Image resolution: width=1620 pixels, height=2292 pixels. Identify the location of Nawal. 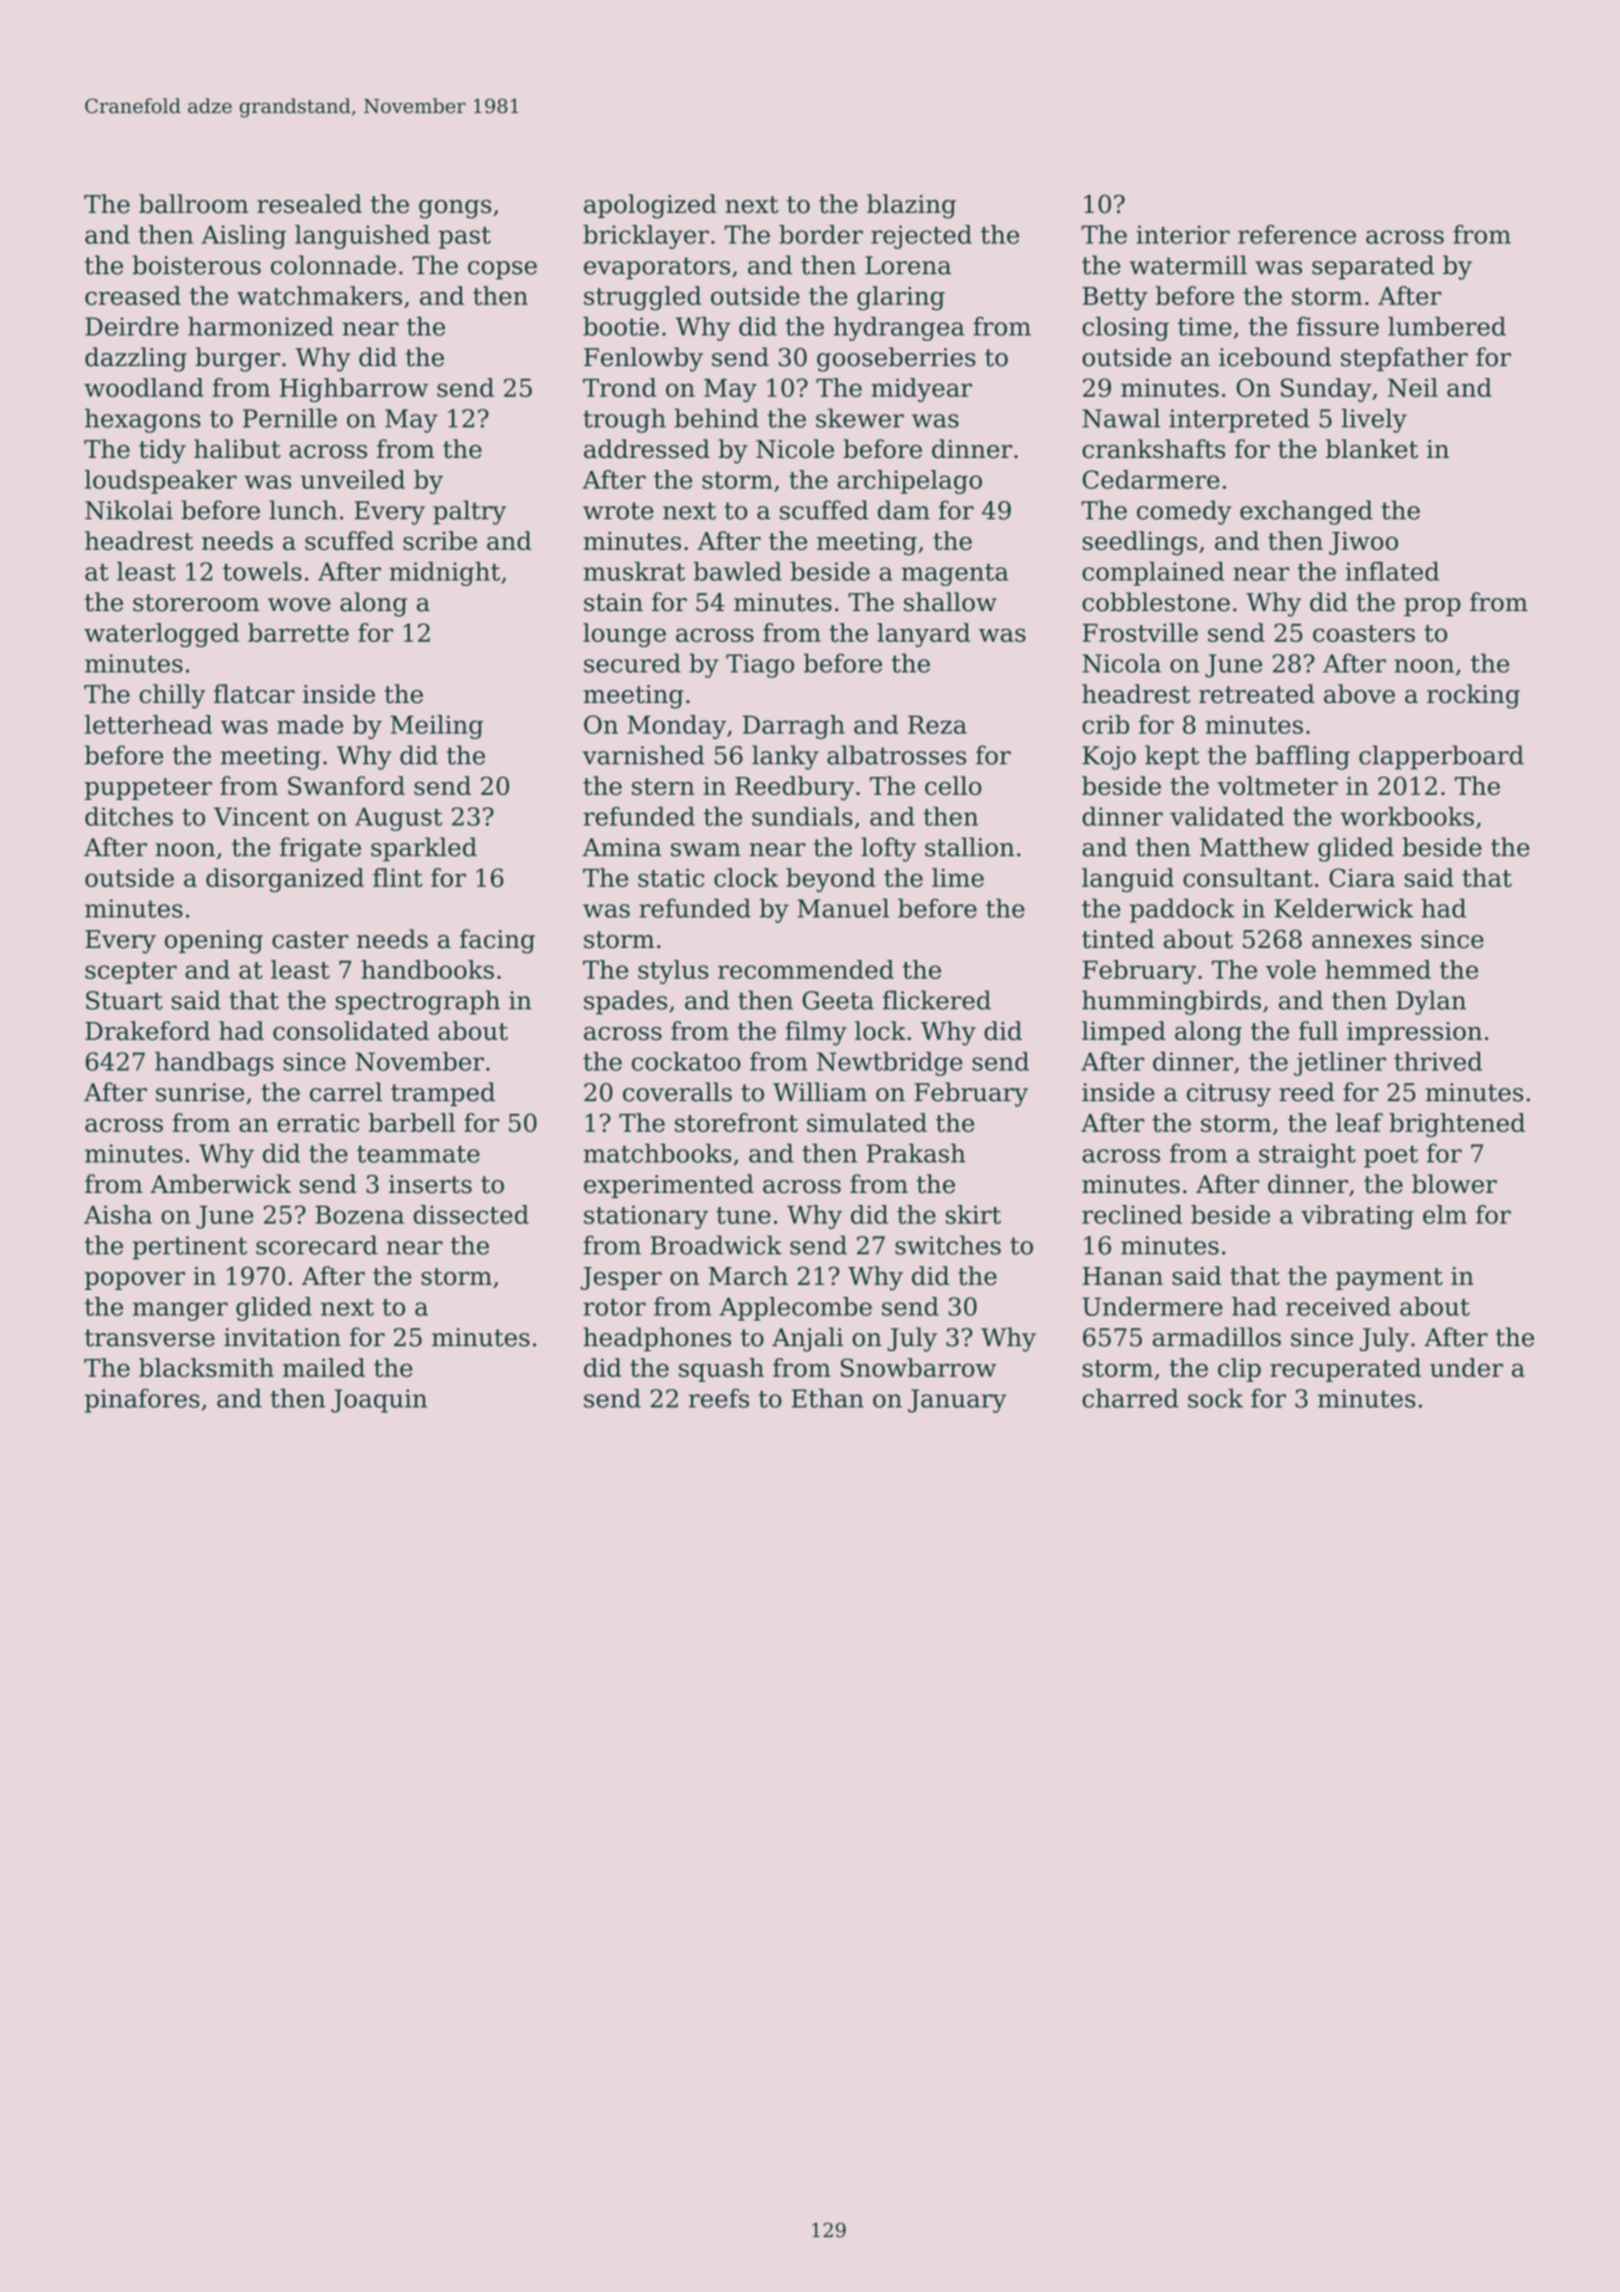
(1121, 418).
